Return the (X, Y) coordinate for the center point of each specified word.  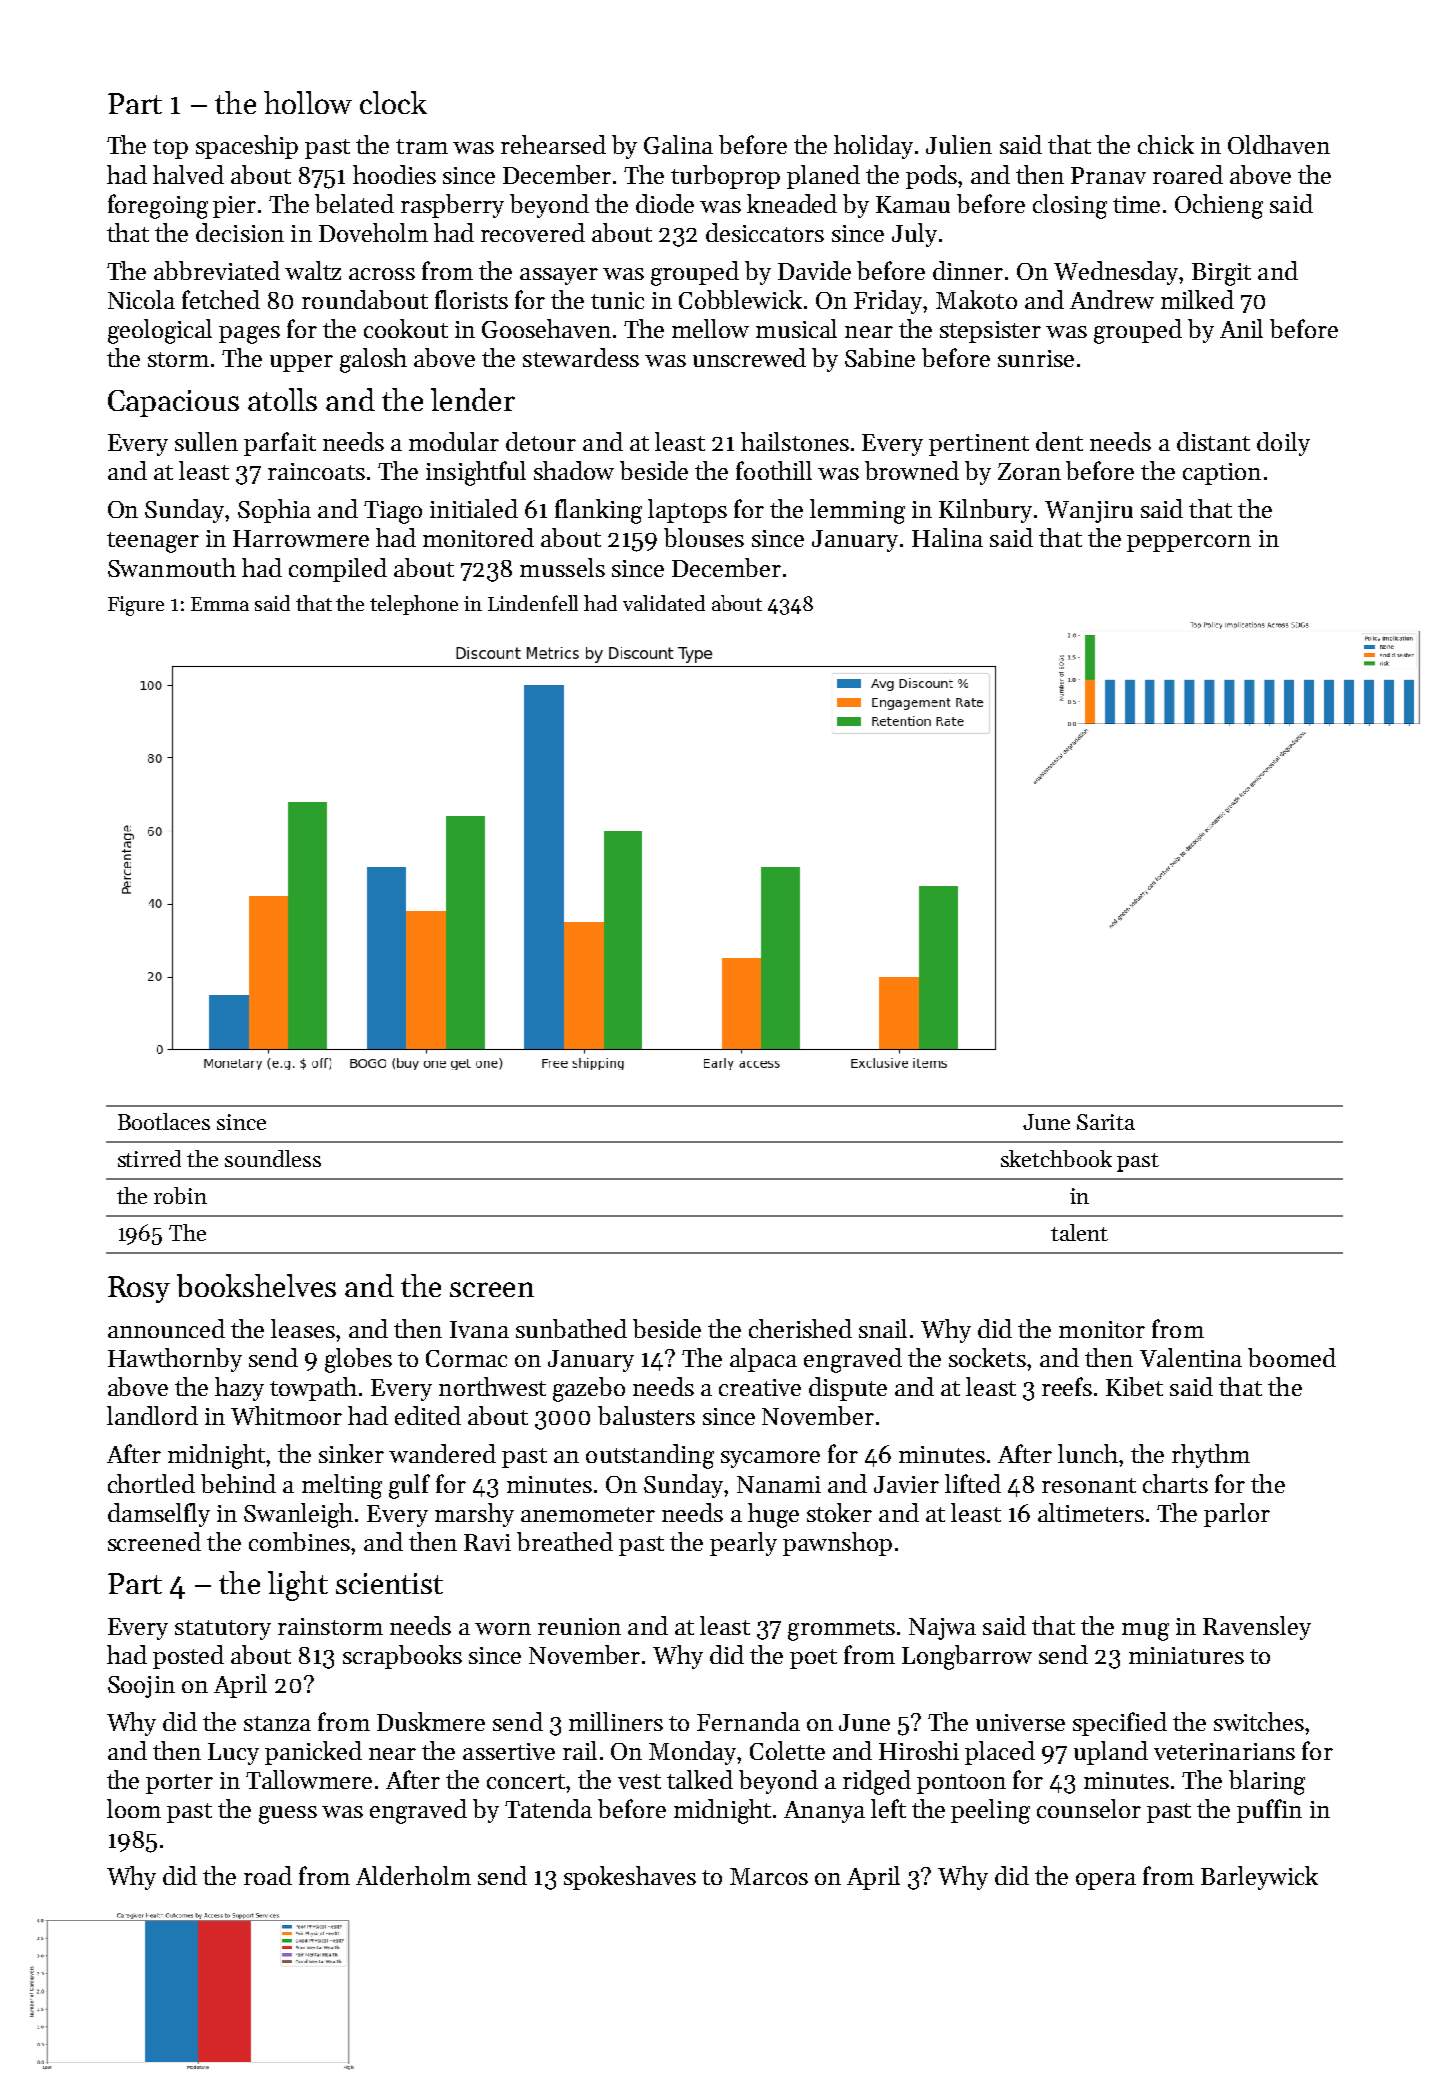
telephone (414, 605)
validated (664, 603)
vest (639, 1781)
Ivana (479, 1329)
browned (912, 470)
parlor (1237, 1515)
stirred (149, 1158)
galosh (373, 360)
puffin (1269, 1811)
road (268, 1875)
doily (1283, 444)
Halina (947, 537)
